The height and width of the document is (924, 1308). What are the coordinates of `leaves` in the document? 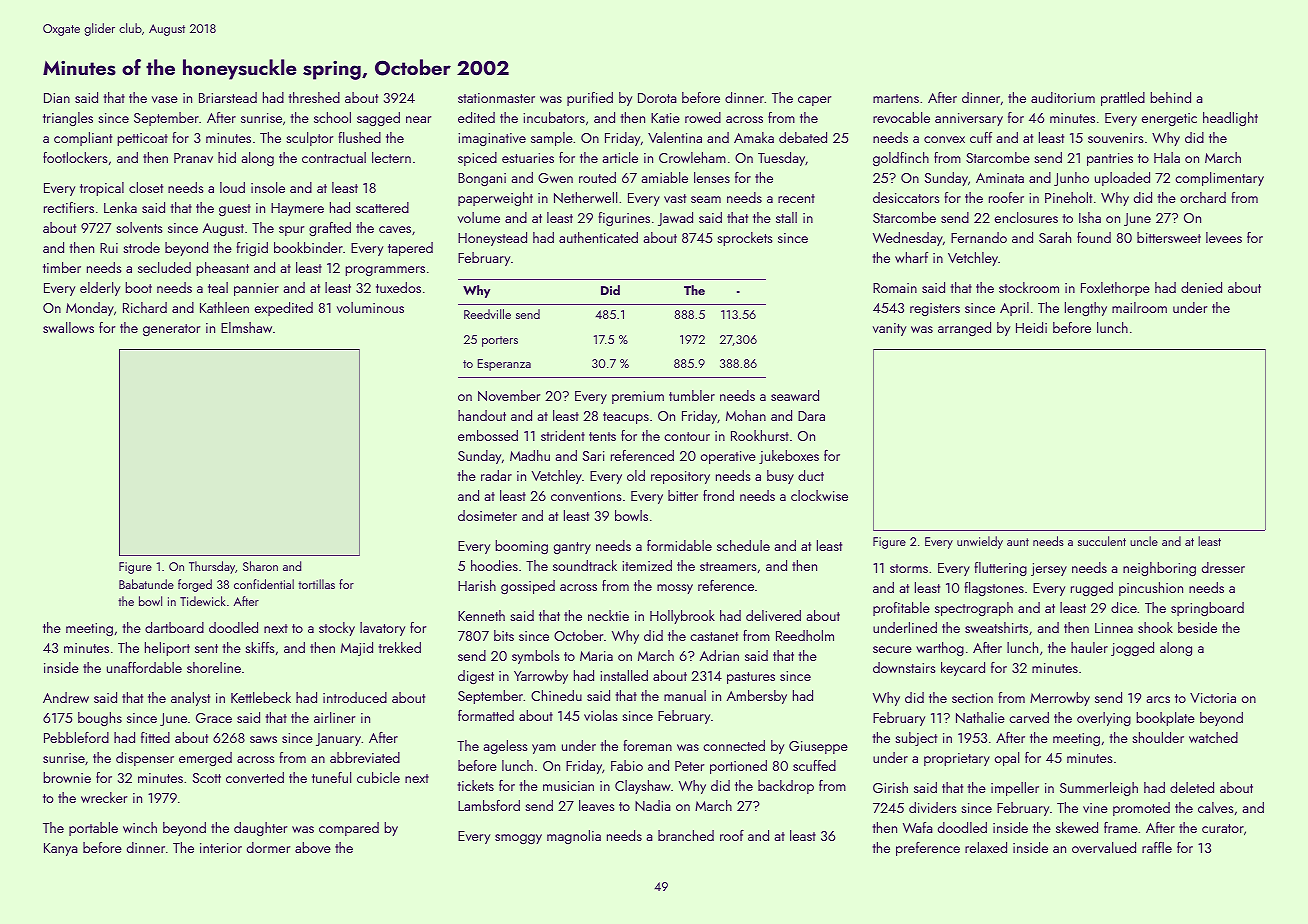 It's located at (597, 805).
